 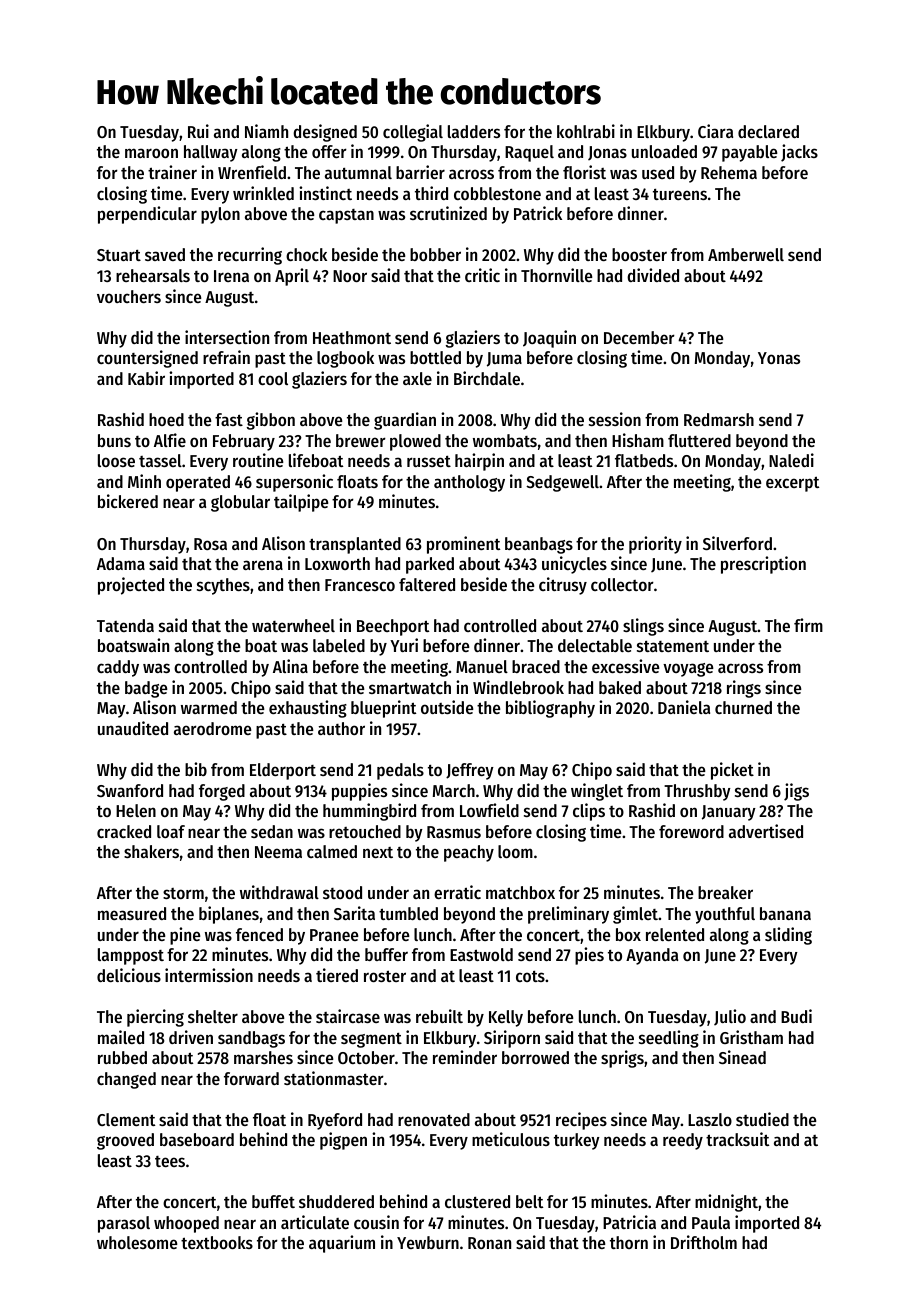 I want to click on maroon, so click(x=151, y=153).
